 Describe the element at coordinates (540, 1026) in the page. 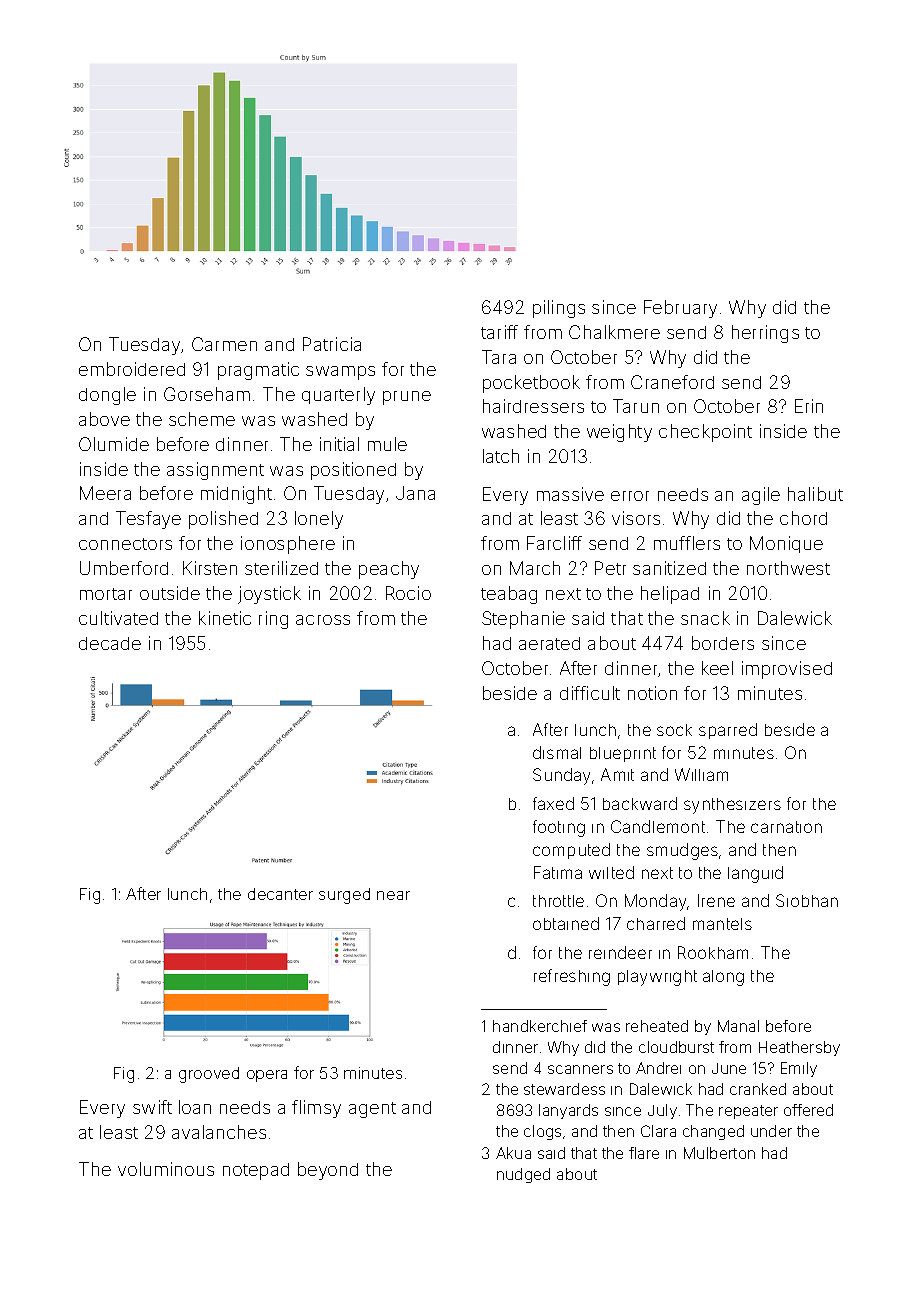

I see `handkerchief` at that location.
